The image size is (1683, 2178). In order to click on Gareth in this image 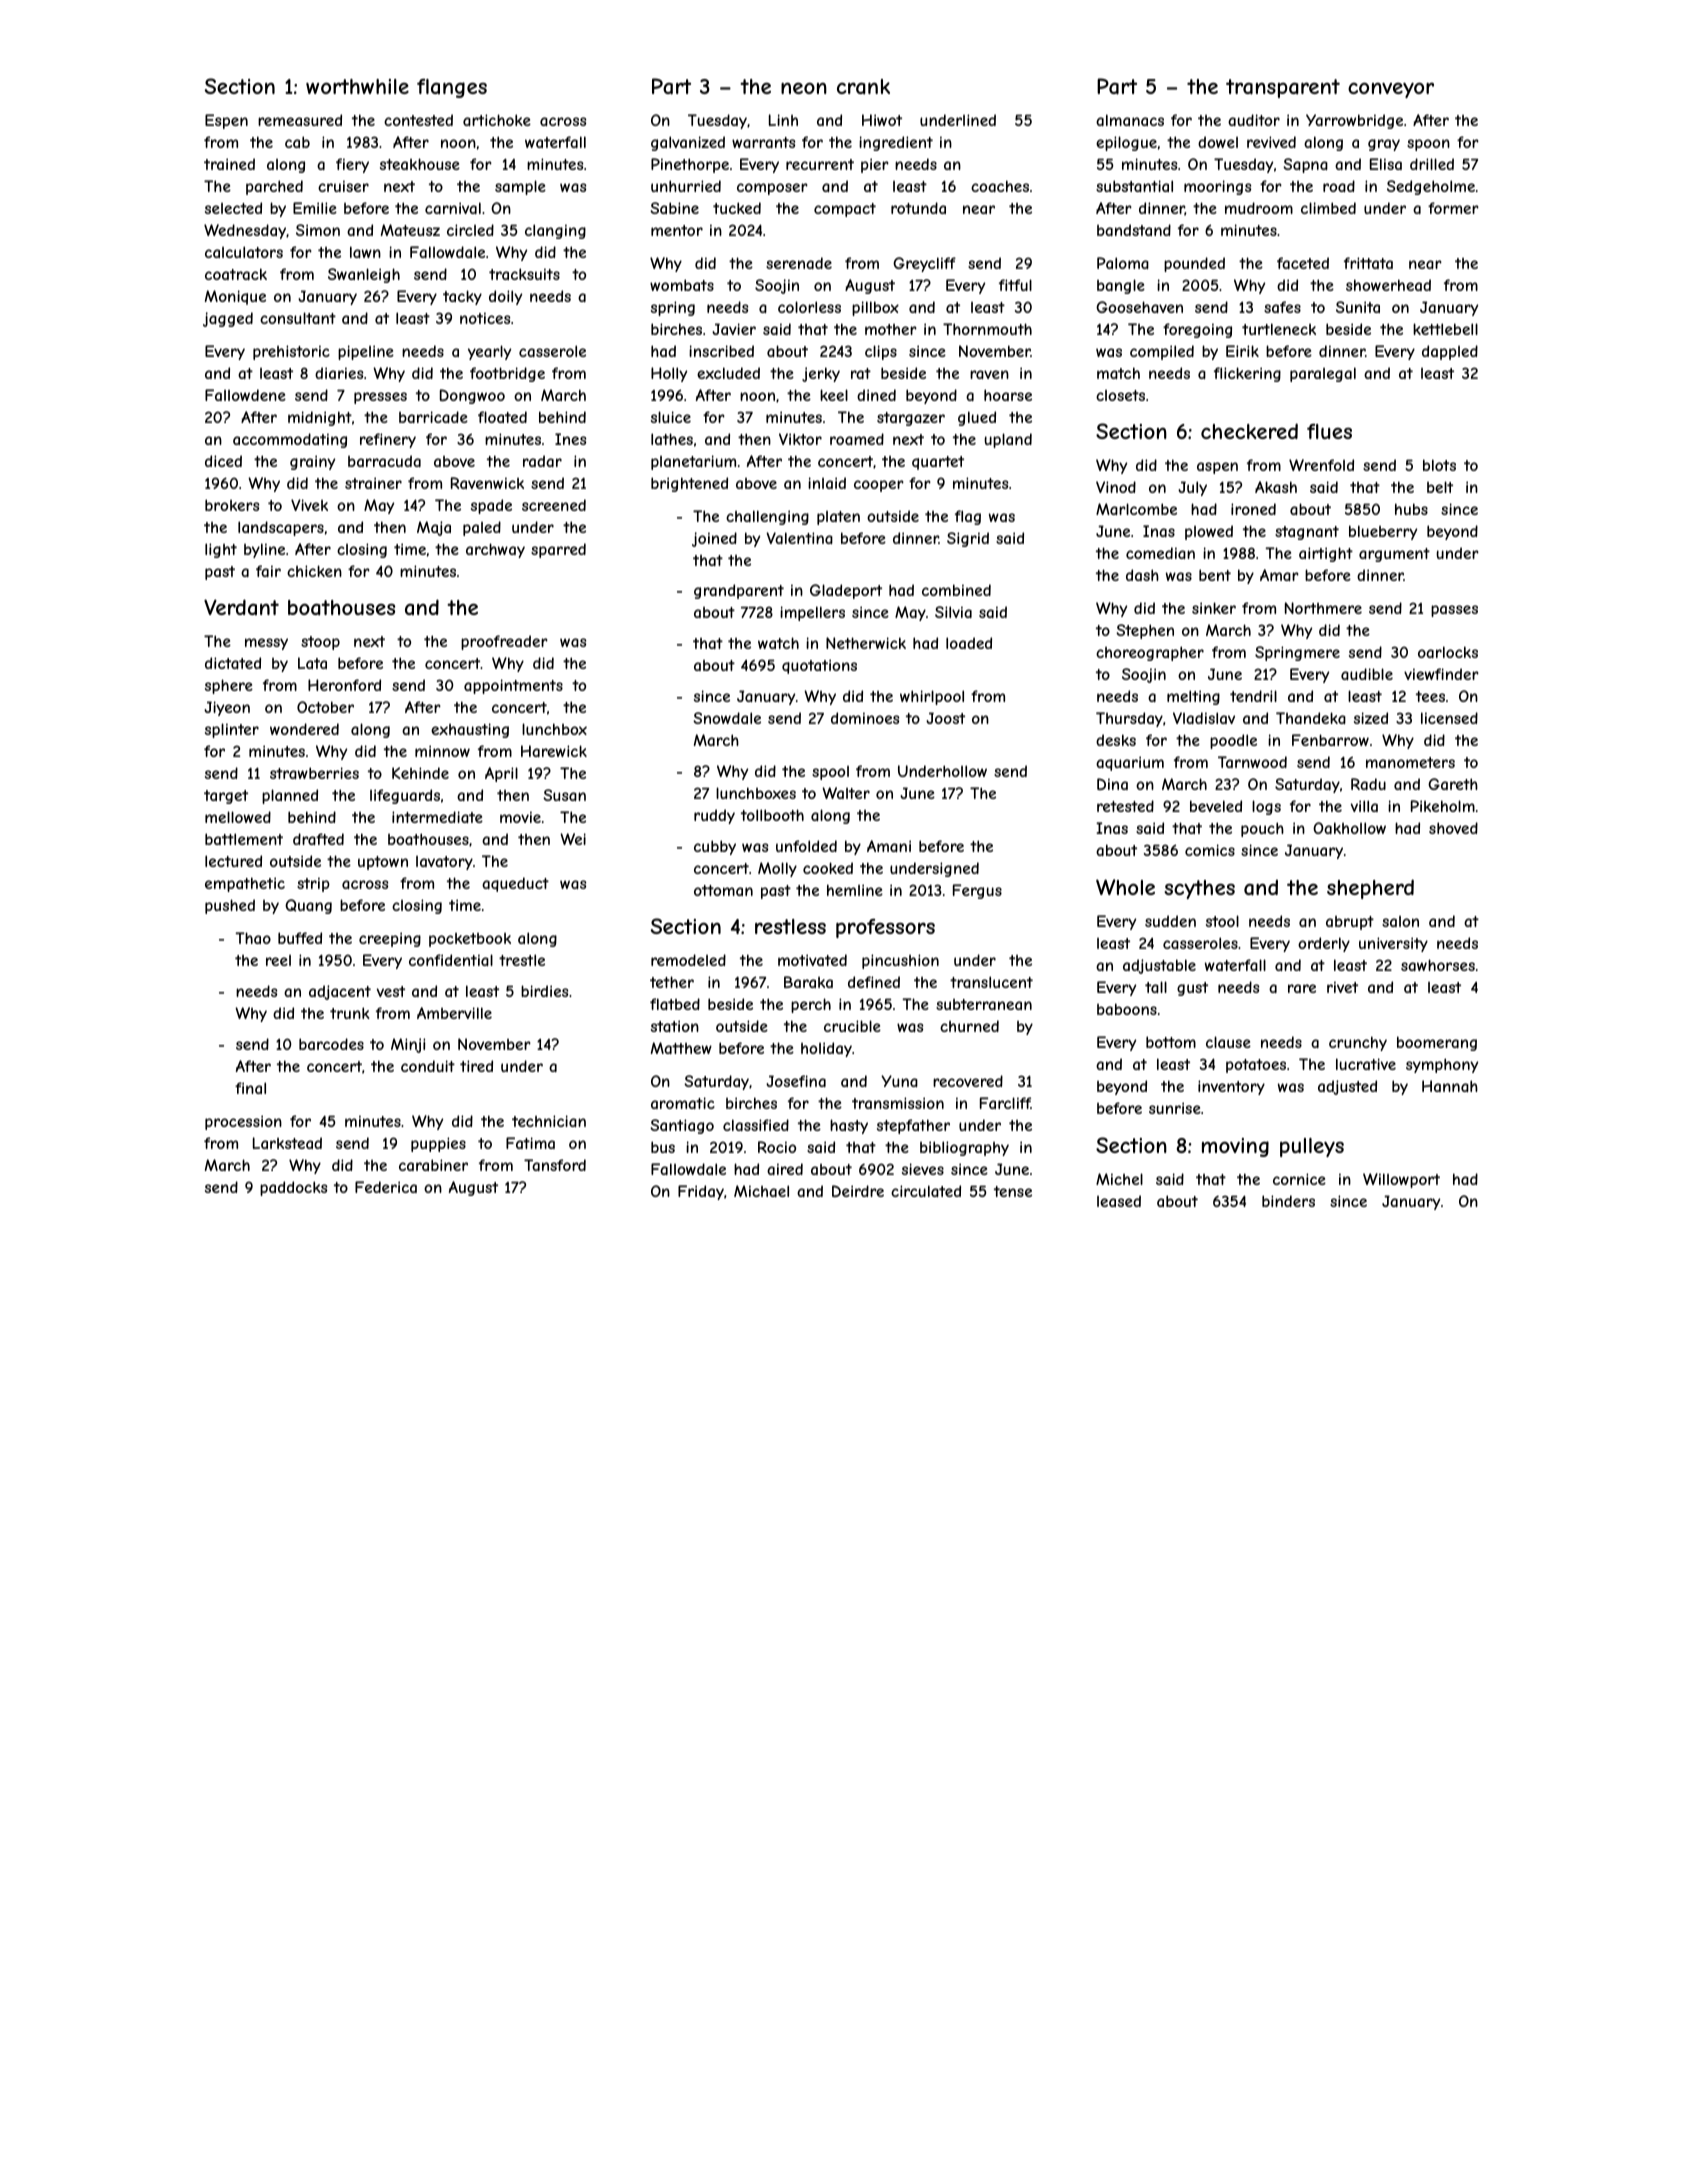, I will do `click(1453, 784)`.
